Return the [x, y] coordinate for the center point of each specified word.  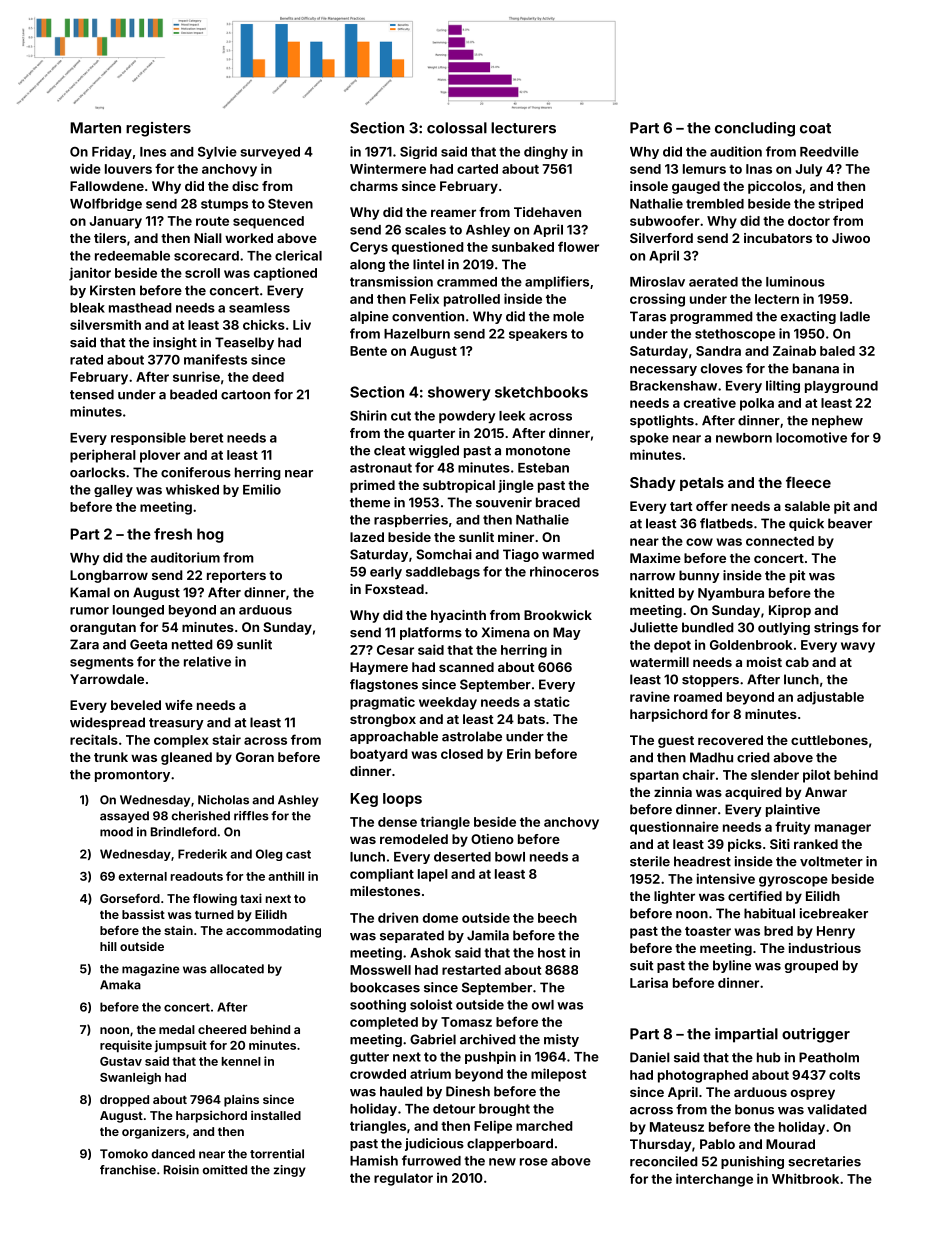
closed [462, 754]
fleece [808, 482]
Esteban [543, 468]
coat [815, 128]
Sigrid [418, 152]
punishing [752, 1162]
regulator [403, 1179]
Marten [95, 128]
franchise [128, 1170]
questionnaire [674, 828]
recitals [94, 739]
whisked [192, 489]
